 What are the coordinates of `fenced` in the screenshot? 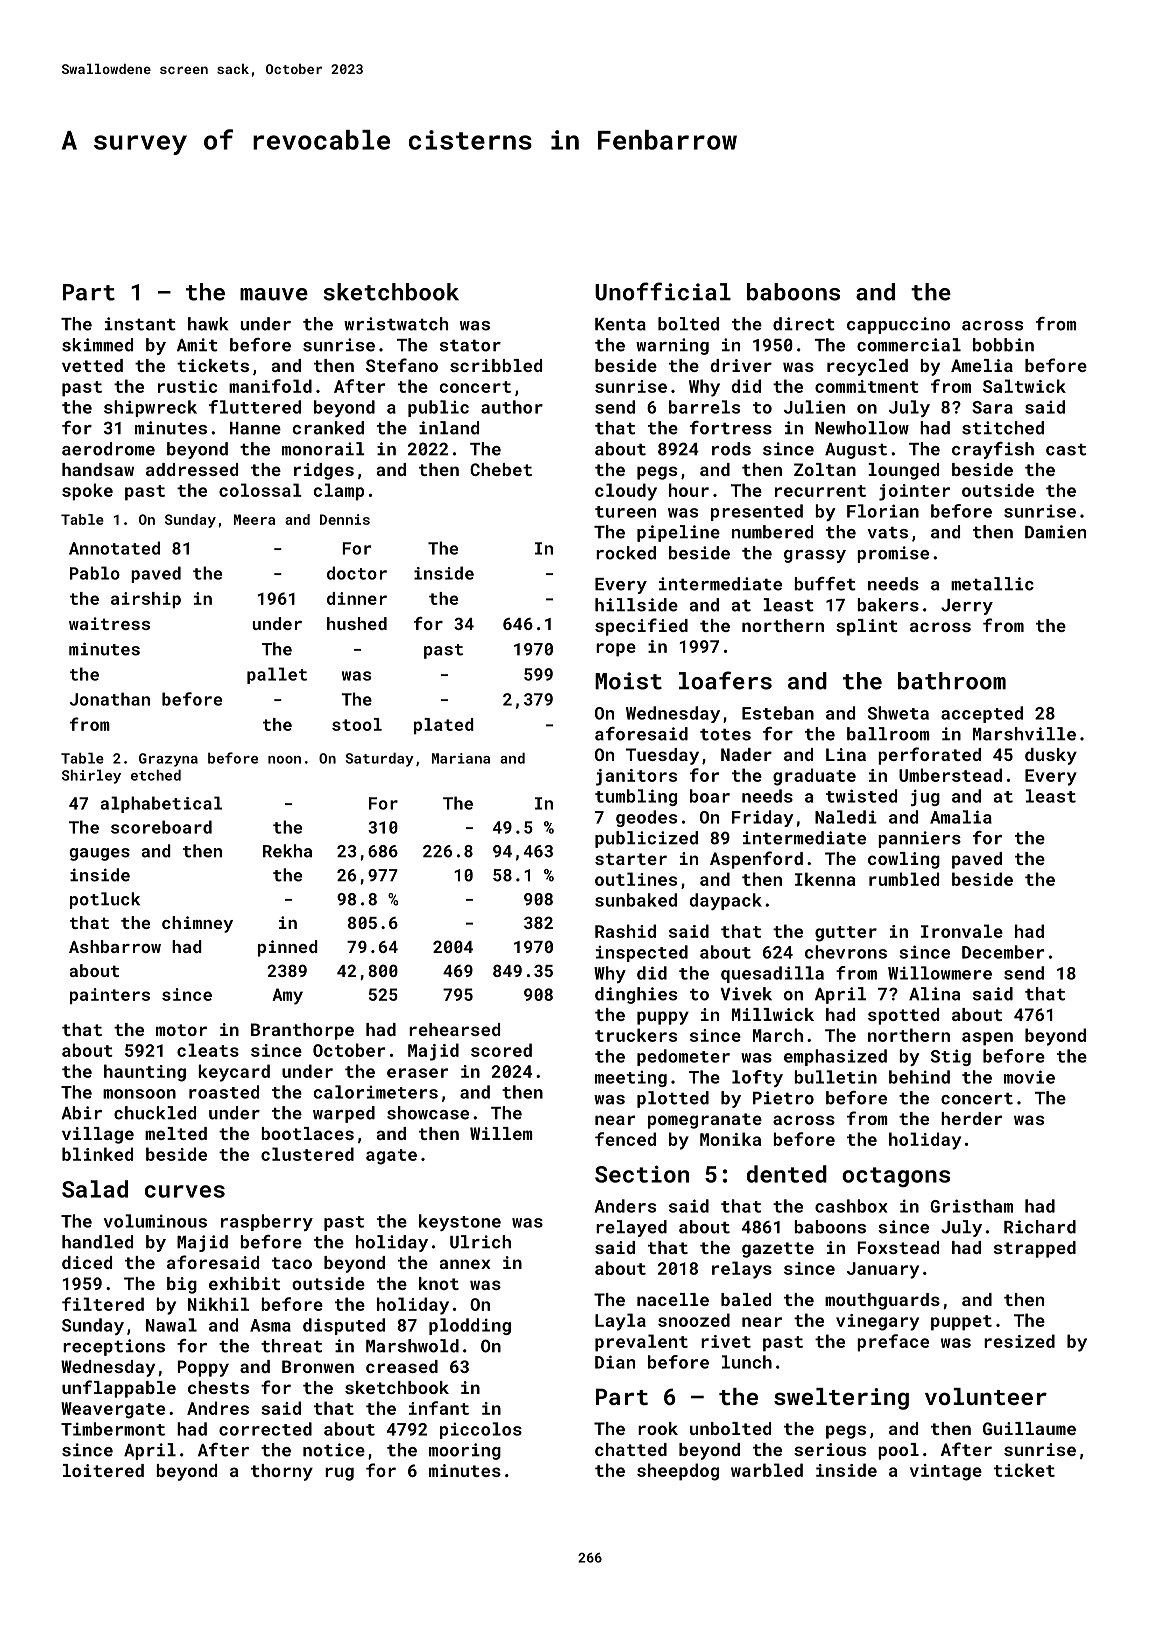 It's located at (625, 1139).
